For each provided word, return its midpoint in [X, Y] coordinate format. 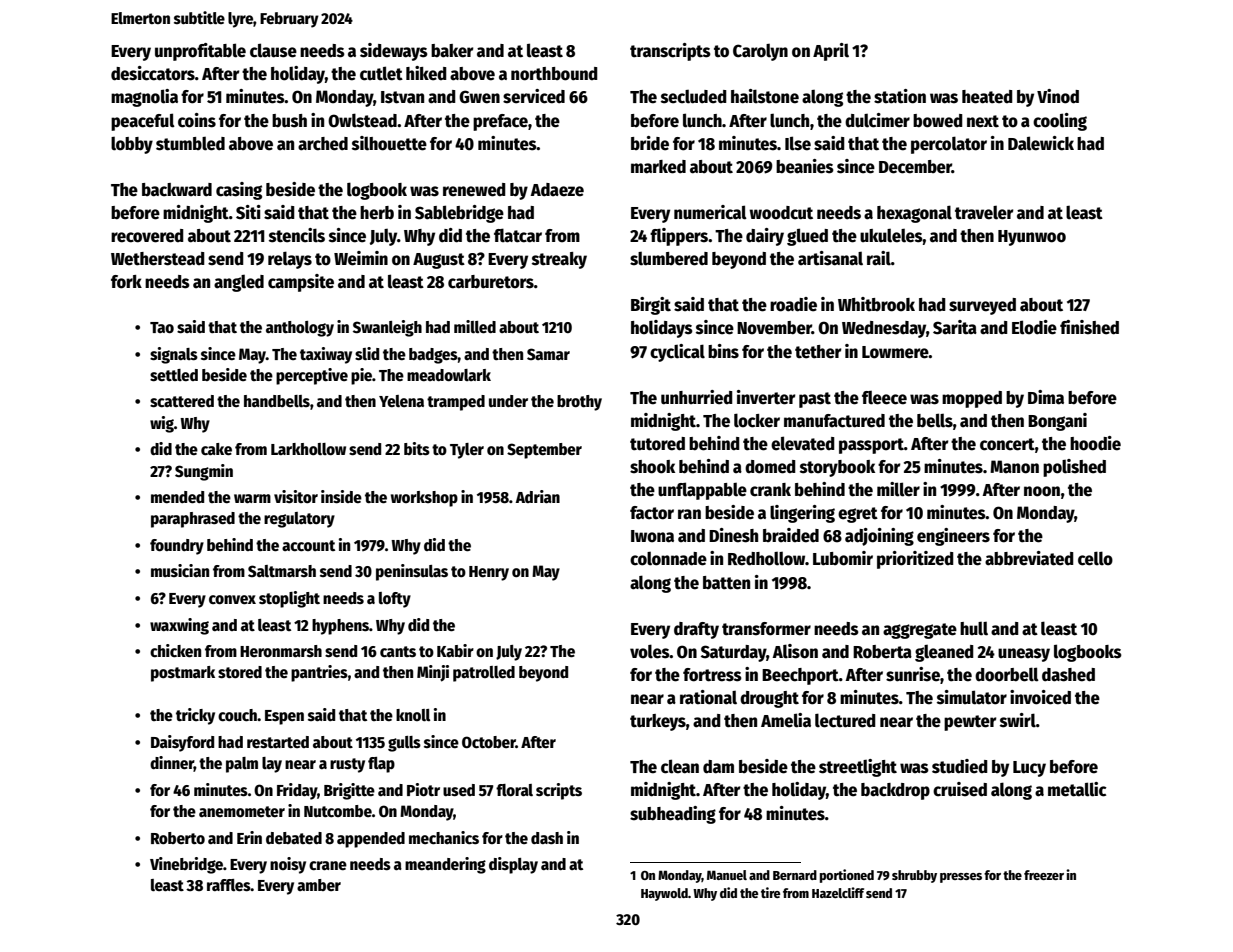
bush [289, 121]
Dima [1046, 397]
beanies [805, 166]
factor [652, 513]
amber [319, 885]
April [831, 52]
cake [216, 449]
